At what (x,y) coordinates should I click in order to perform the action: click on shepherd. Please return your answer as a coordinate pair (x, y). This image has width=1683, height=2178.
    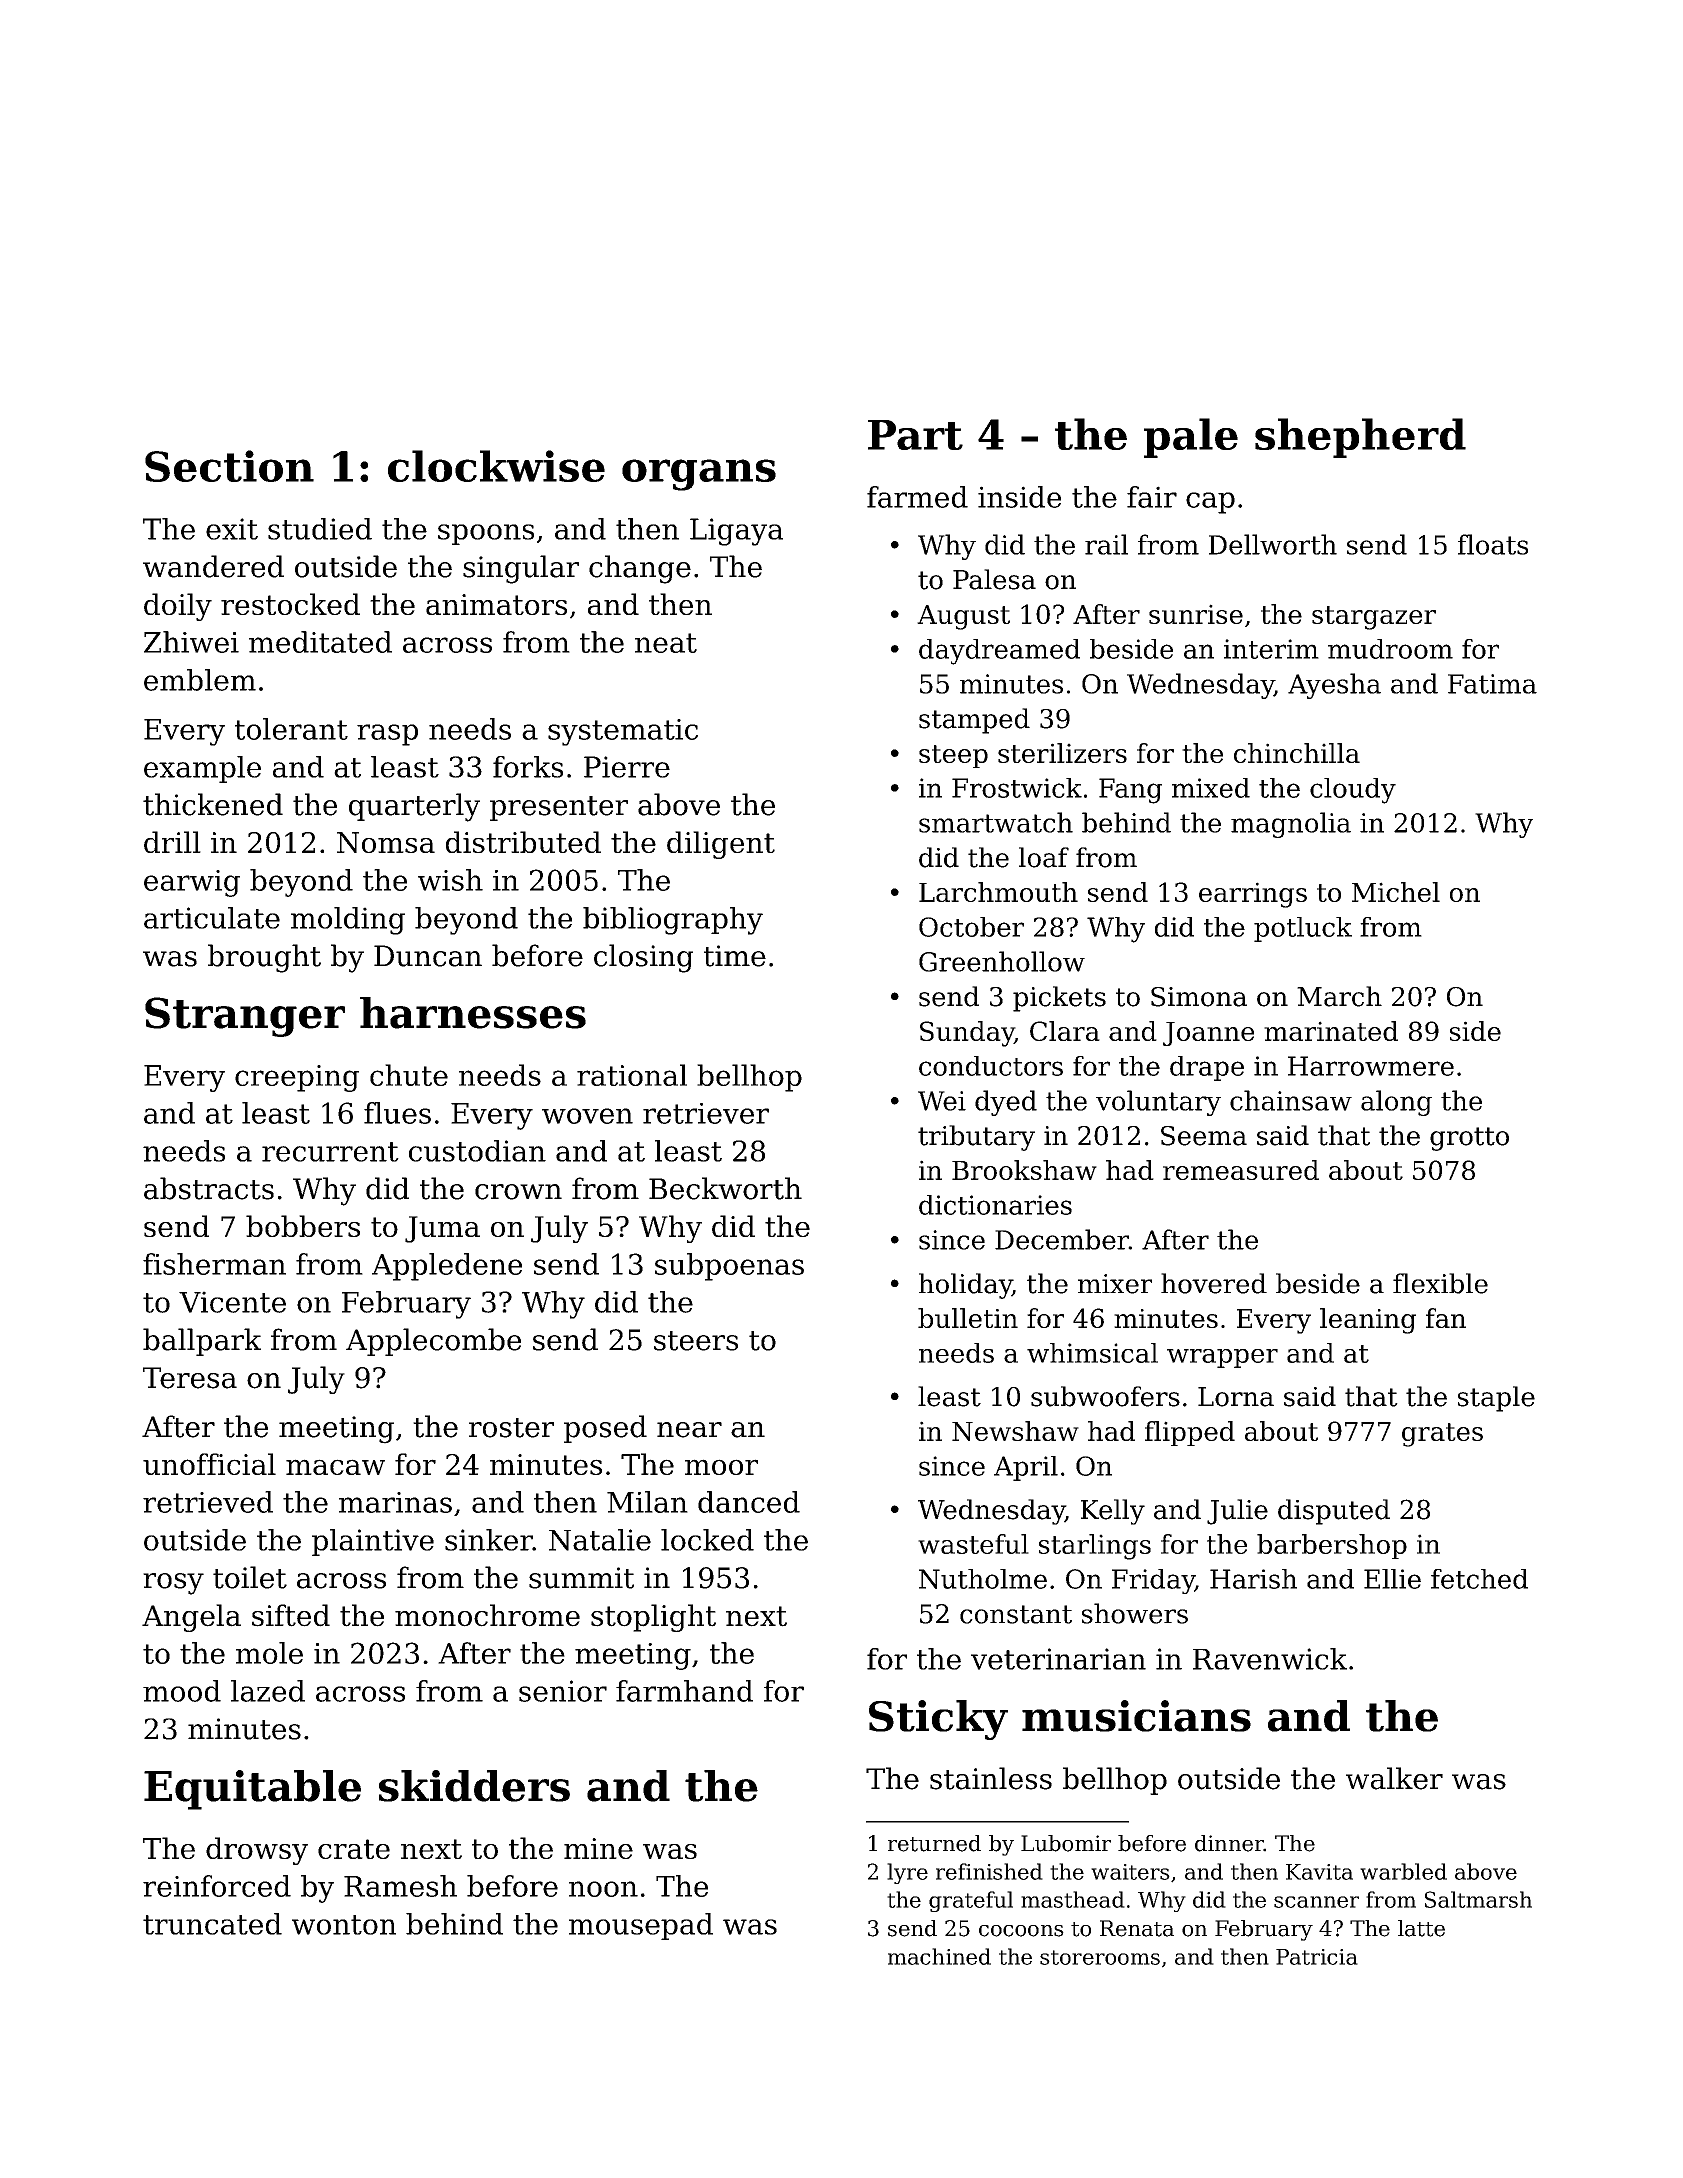
    Looking at the image, I should click on (1360, 438).
